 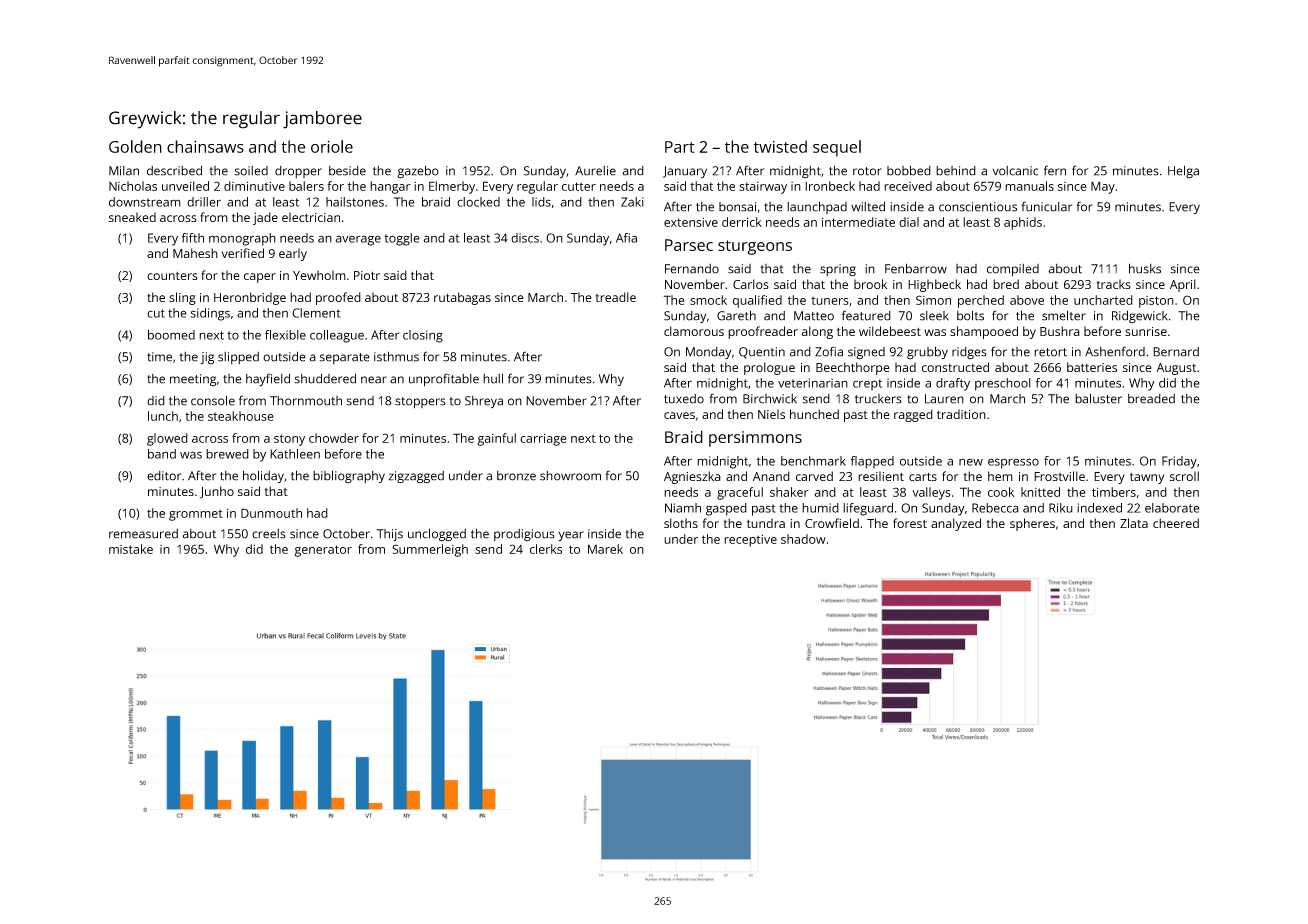 What do you see at coordinates (135, 146) in the image?
I see `Golden` at bounding box center [135, 146].
